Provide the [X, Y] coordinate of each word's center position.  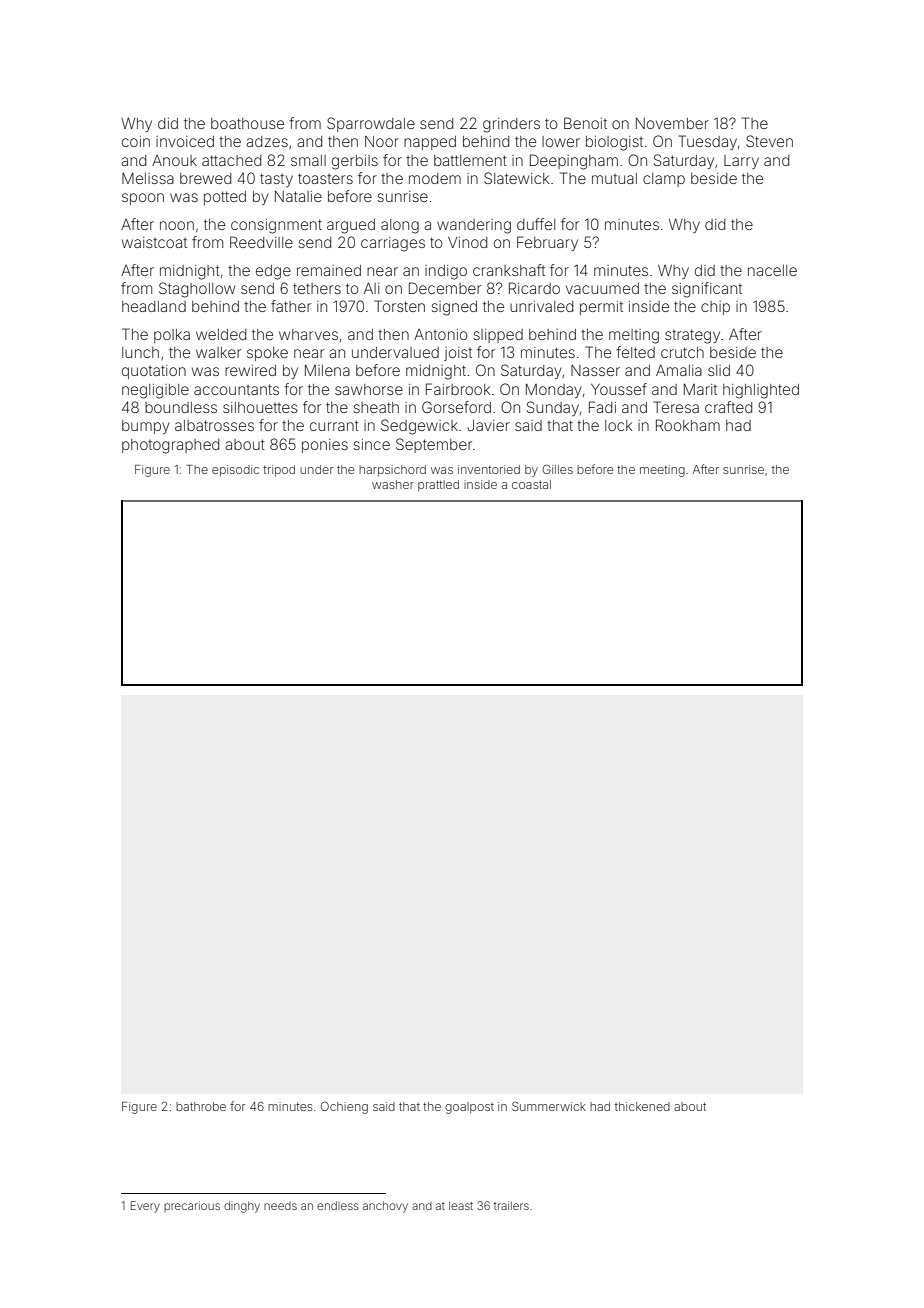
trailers [511, 1205]
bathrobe [201, 1106]
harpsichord [392, 471]
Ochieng [344, 1107]
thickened [642, 1106]
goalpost [469, 1108]
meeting [662, 471]
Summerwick [549, 1106]
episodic [235, 471]
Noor [382, 141]
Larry [741, 162]
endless [338, 1205]
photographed [170, 446]
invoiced [185, 141]
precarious [192, 1206]
